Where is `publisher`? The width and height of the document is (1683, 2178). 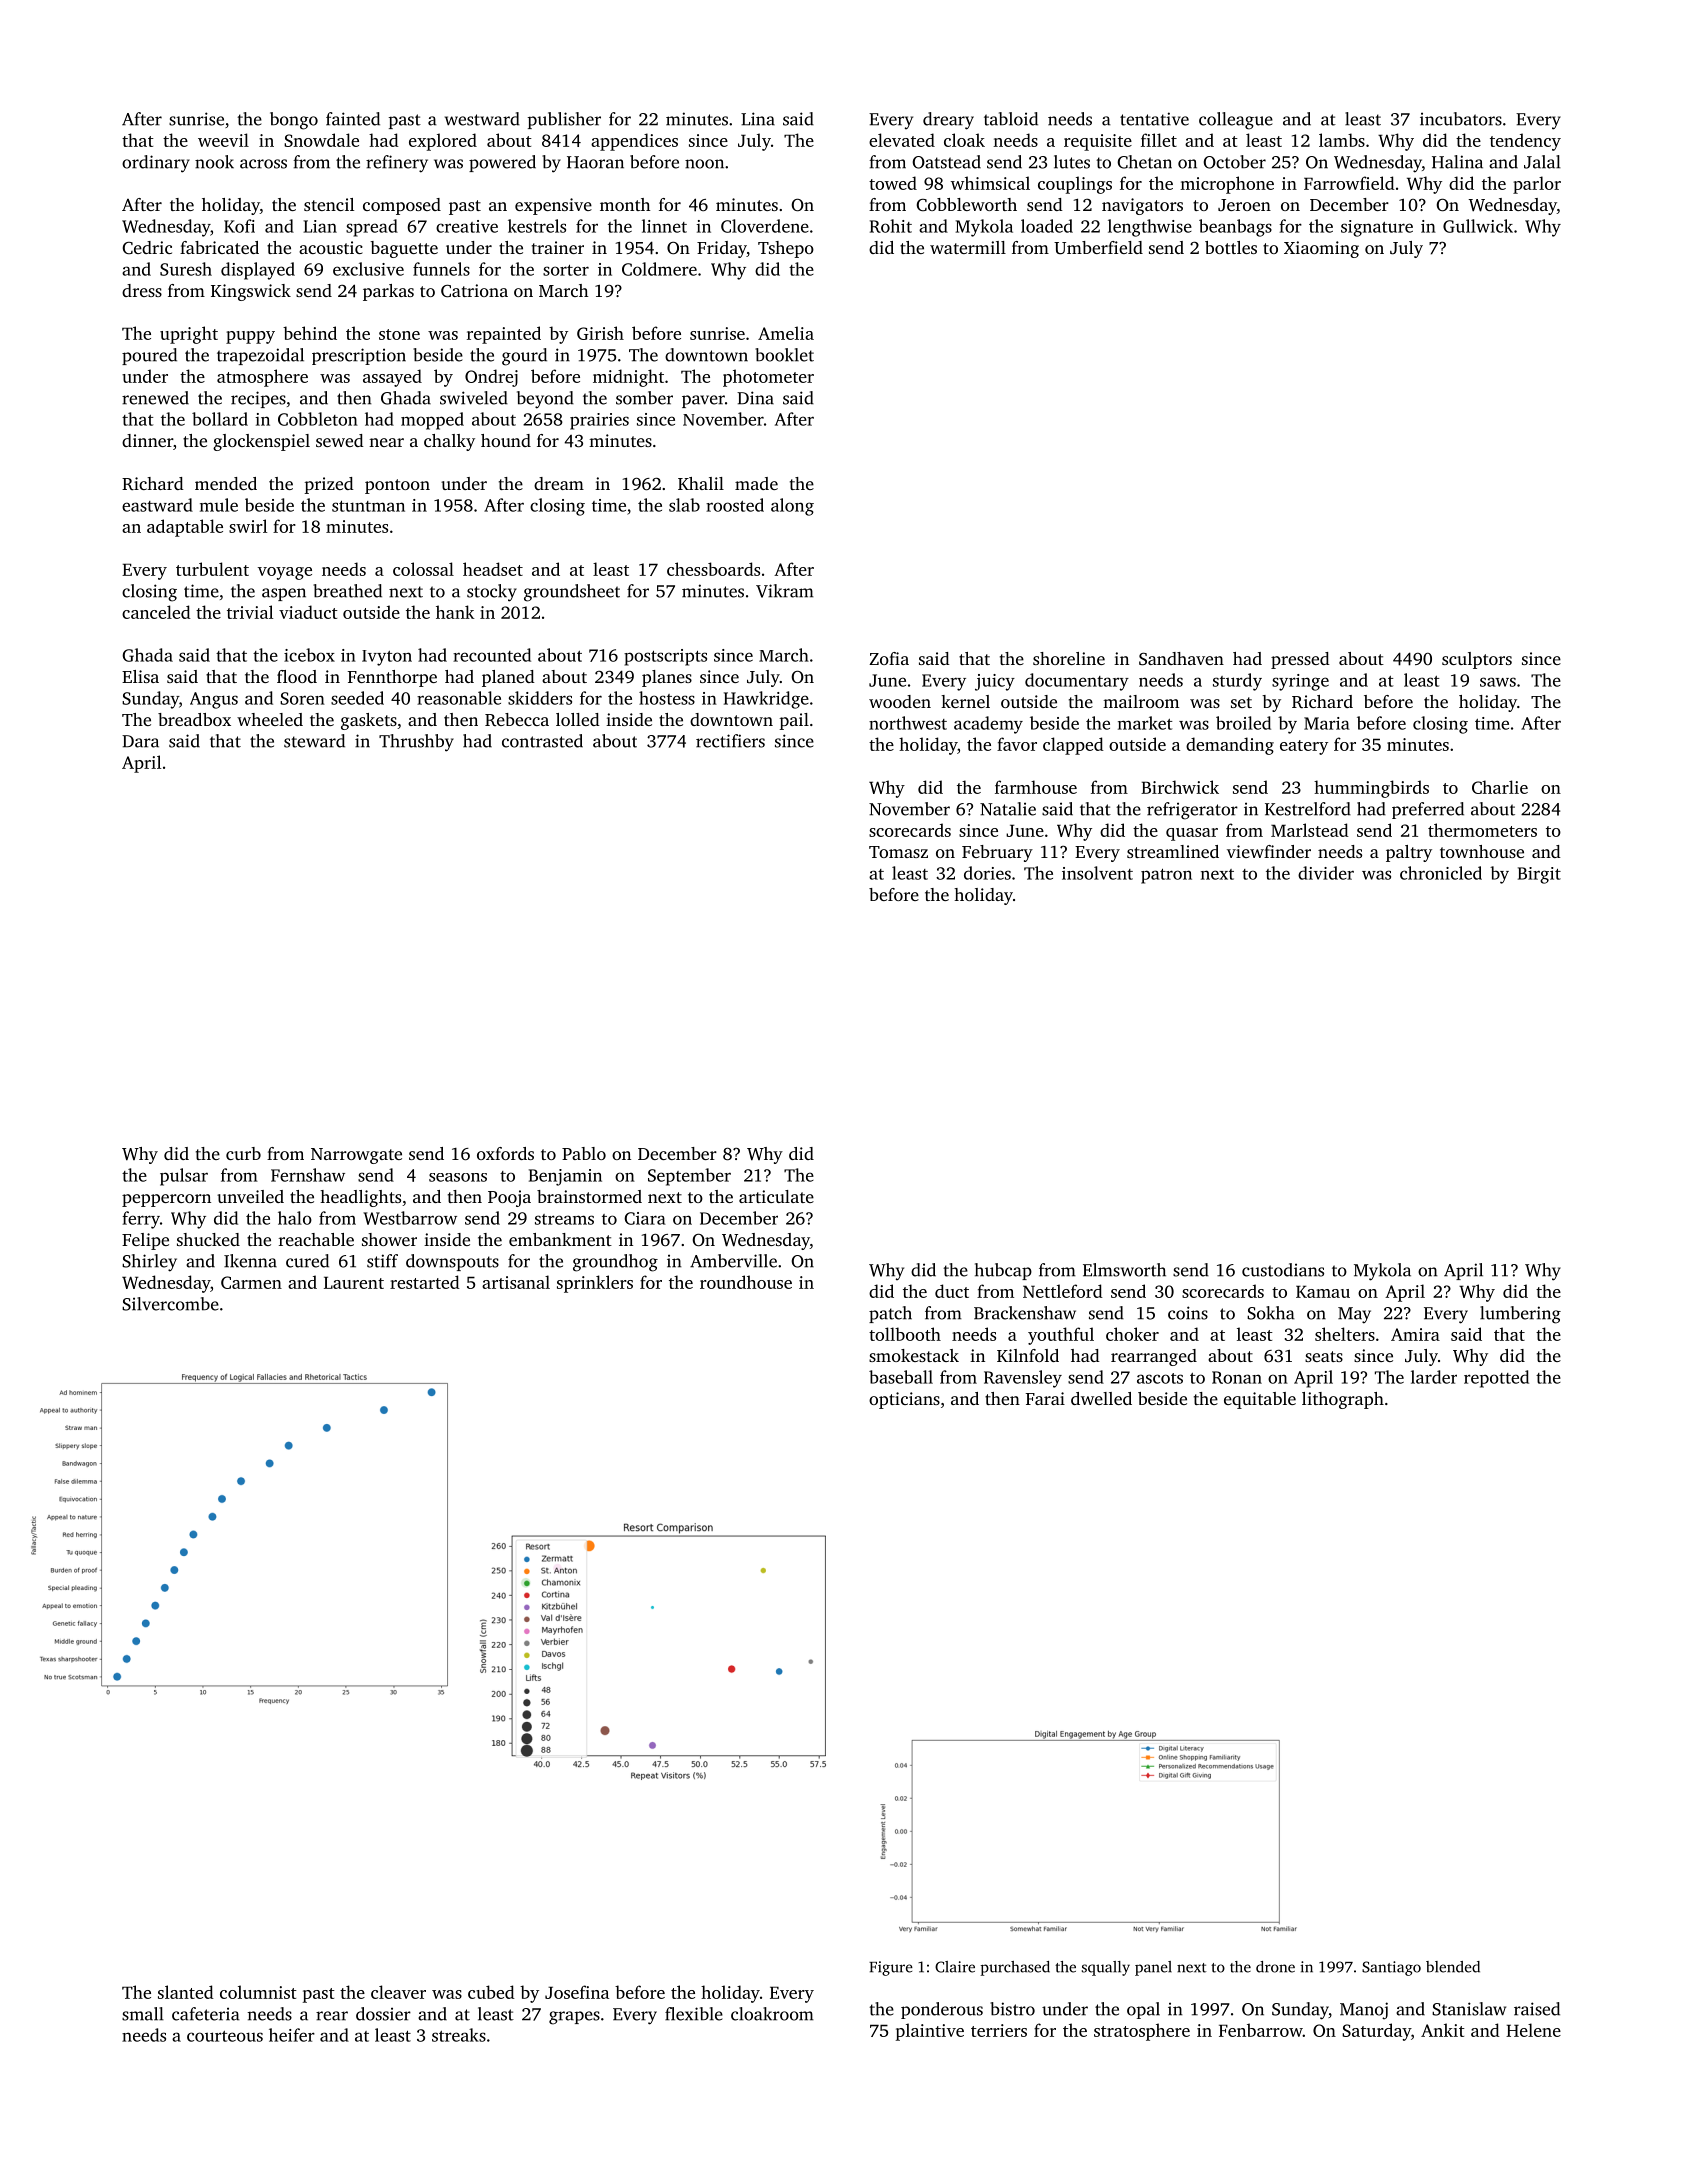
publisher is located at coordinates (564, 120).
